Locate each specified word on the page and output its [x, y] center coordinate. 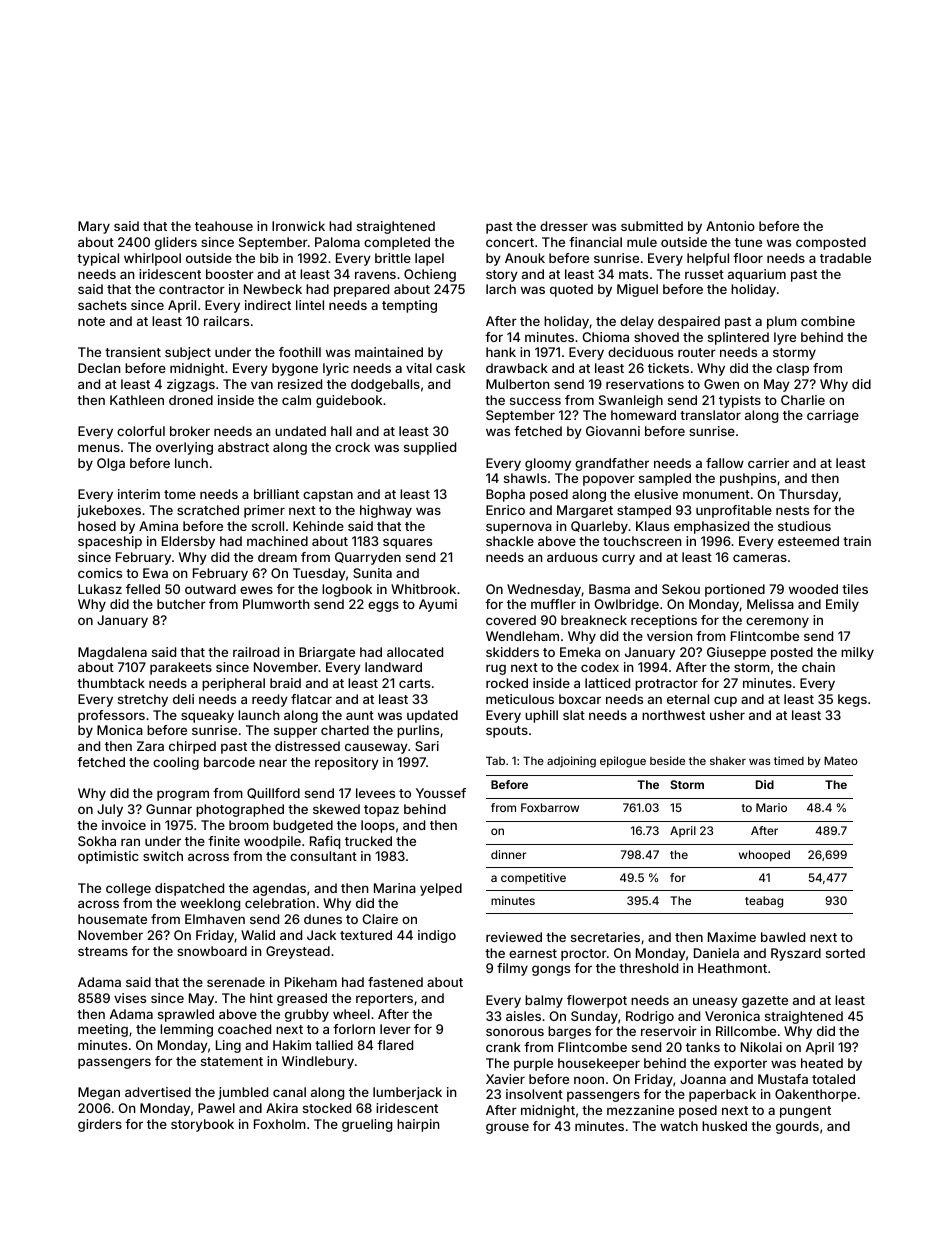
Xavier [505, 1079]
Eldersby [188, 542]
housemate [112, 919]
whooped [764, 856]
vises [130, 998]
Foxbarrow [550, 807]
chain [818, 667]
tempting [409, 306]
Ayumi [438, 605]
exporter [740, 1065]
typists [740, 401]
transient [133, 352]
